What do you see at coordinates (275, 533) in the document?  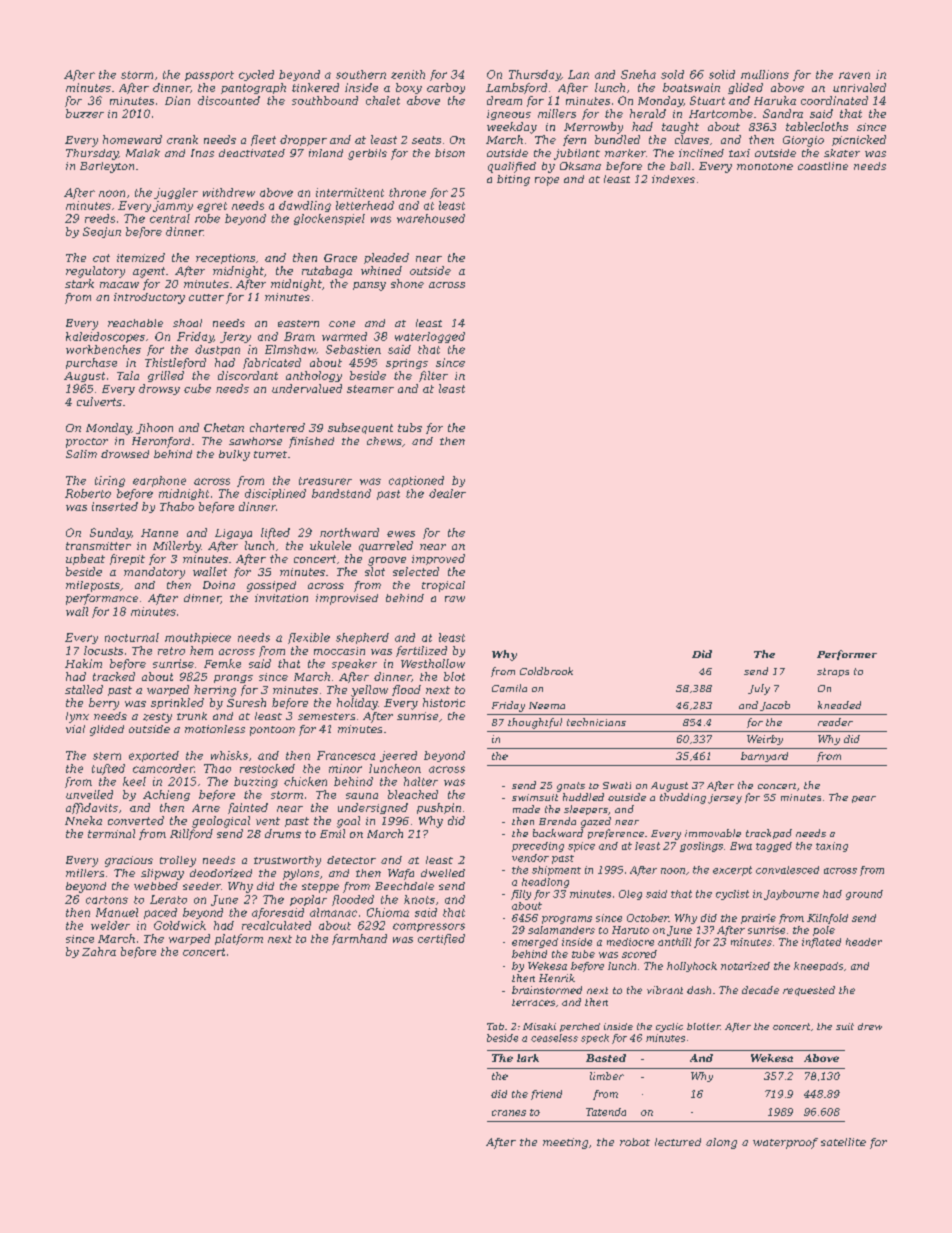 I see `lifted` at bounding box center [275, 533].
